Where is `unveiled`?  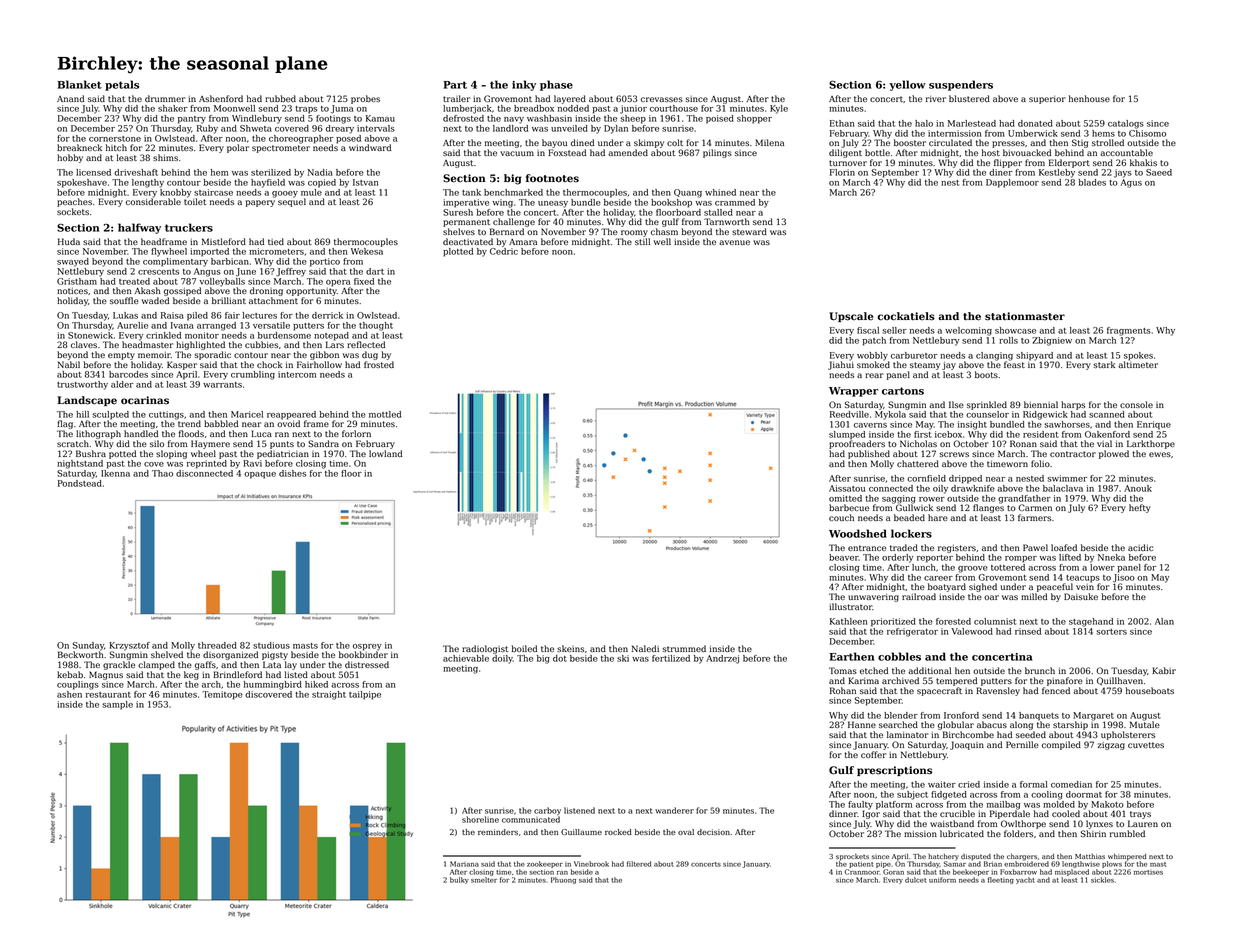
unveiled is located at coordinates (569, 128).
